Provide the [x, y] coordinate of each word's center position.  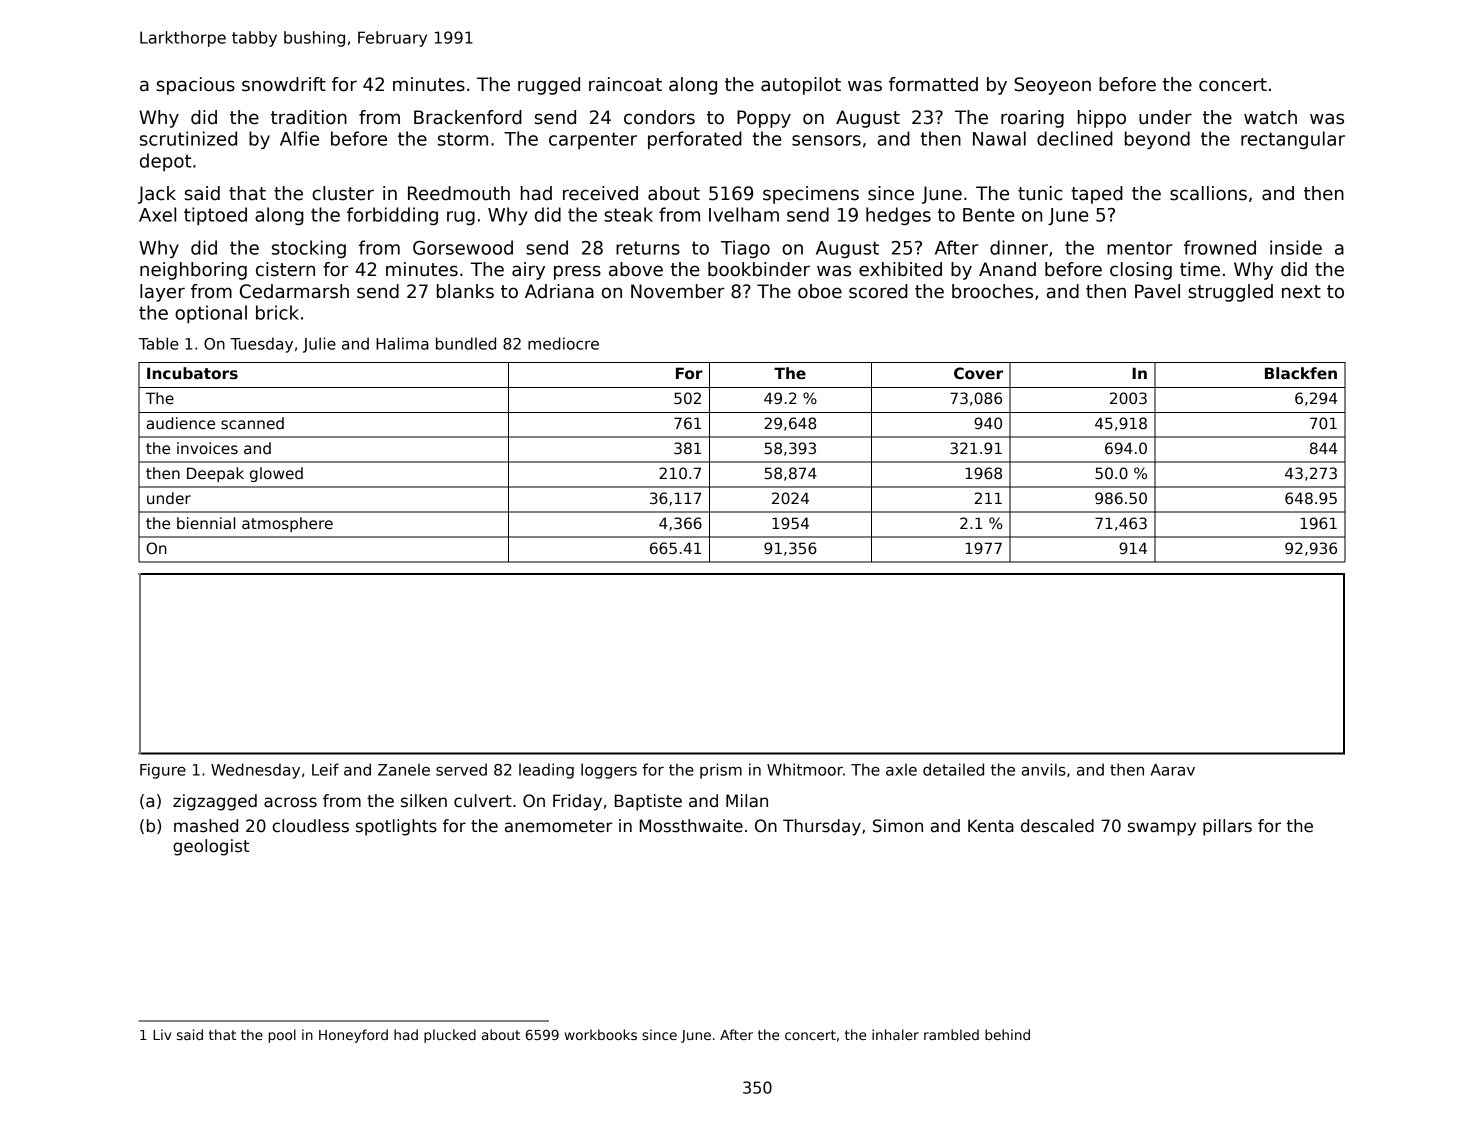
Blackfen [1301, 373]
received [600, 193]
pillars [1227, 827]
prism [721, 771]
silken [424, 801]
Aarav [1173, 770]
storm [463, 139]
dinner [1019, 247]
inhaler [895, 1034]
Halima [402, 343]
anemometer [558, 826]
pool [282, 1036]
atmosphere [287, 524]
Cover [978, 373]
